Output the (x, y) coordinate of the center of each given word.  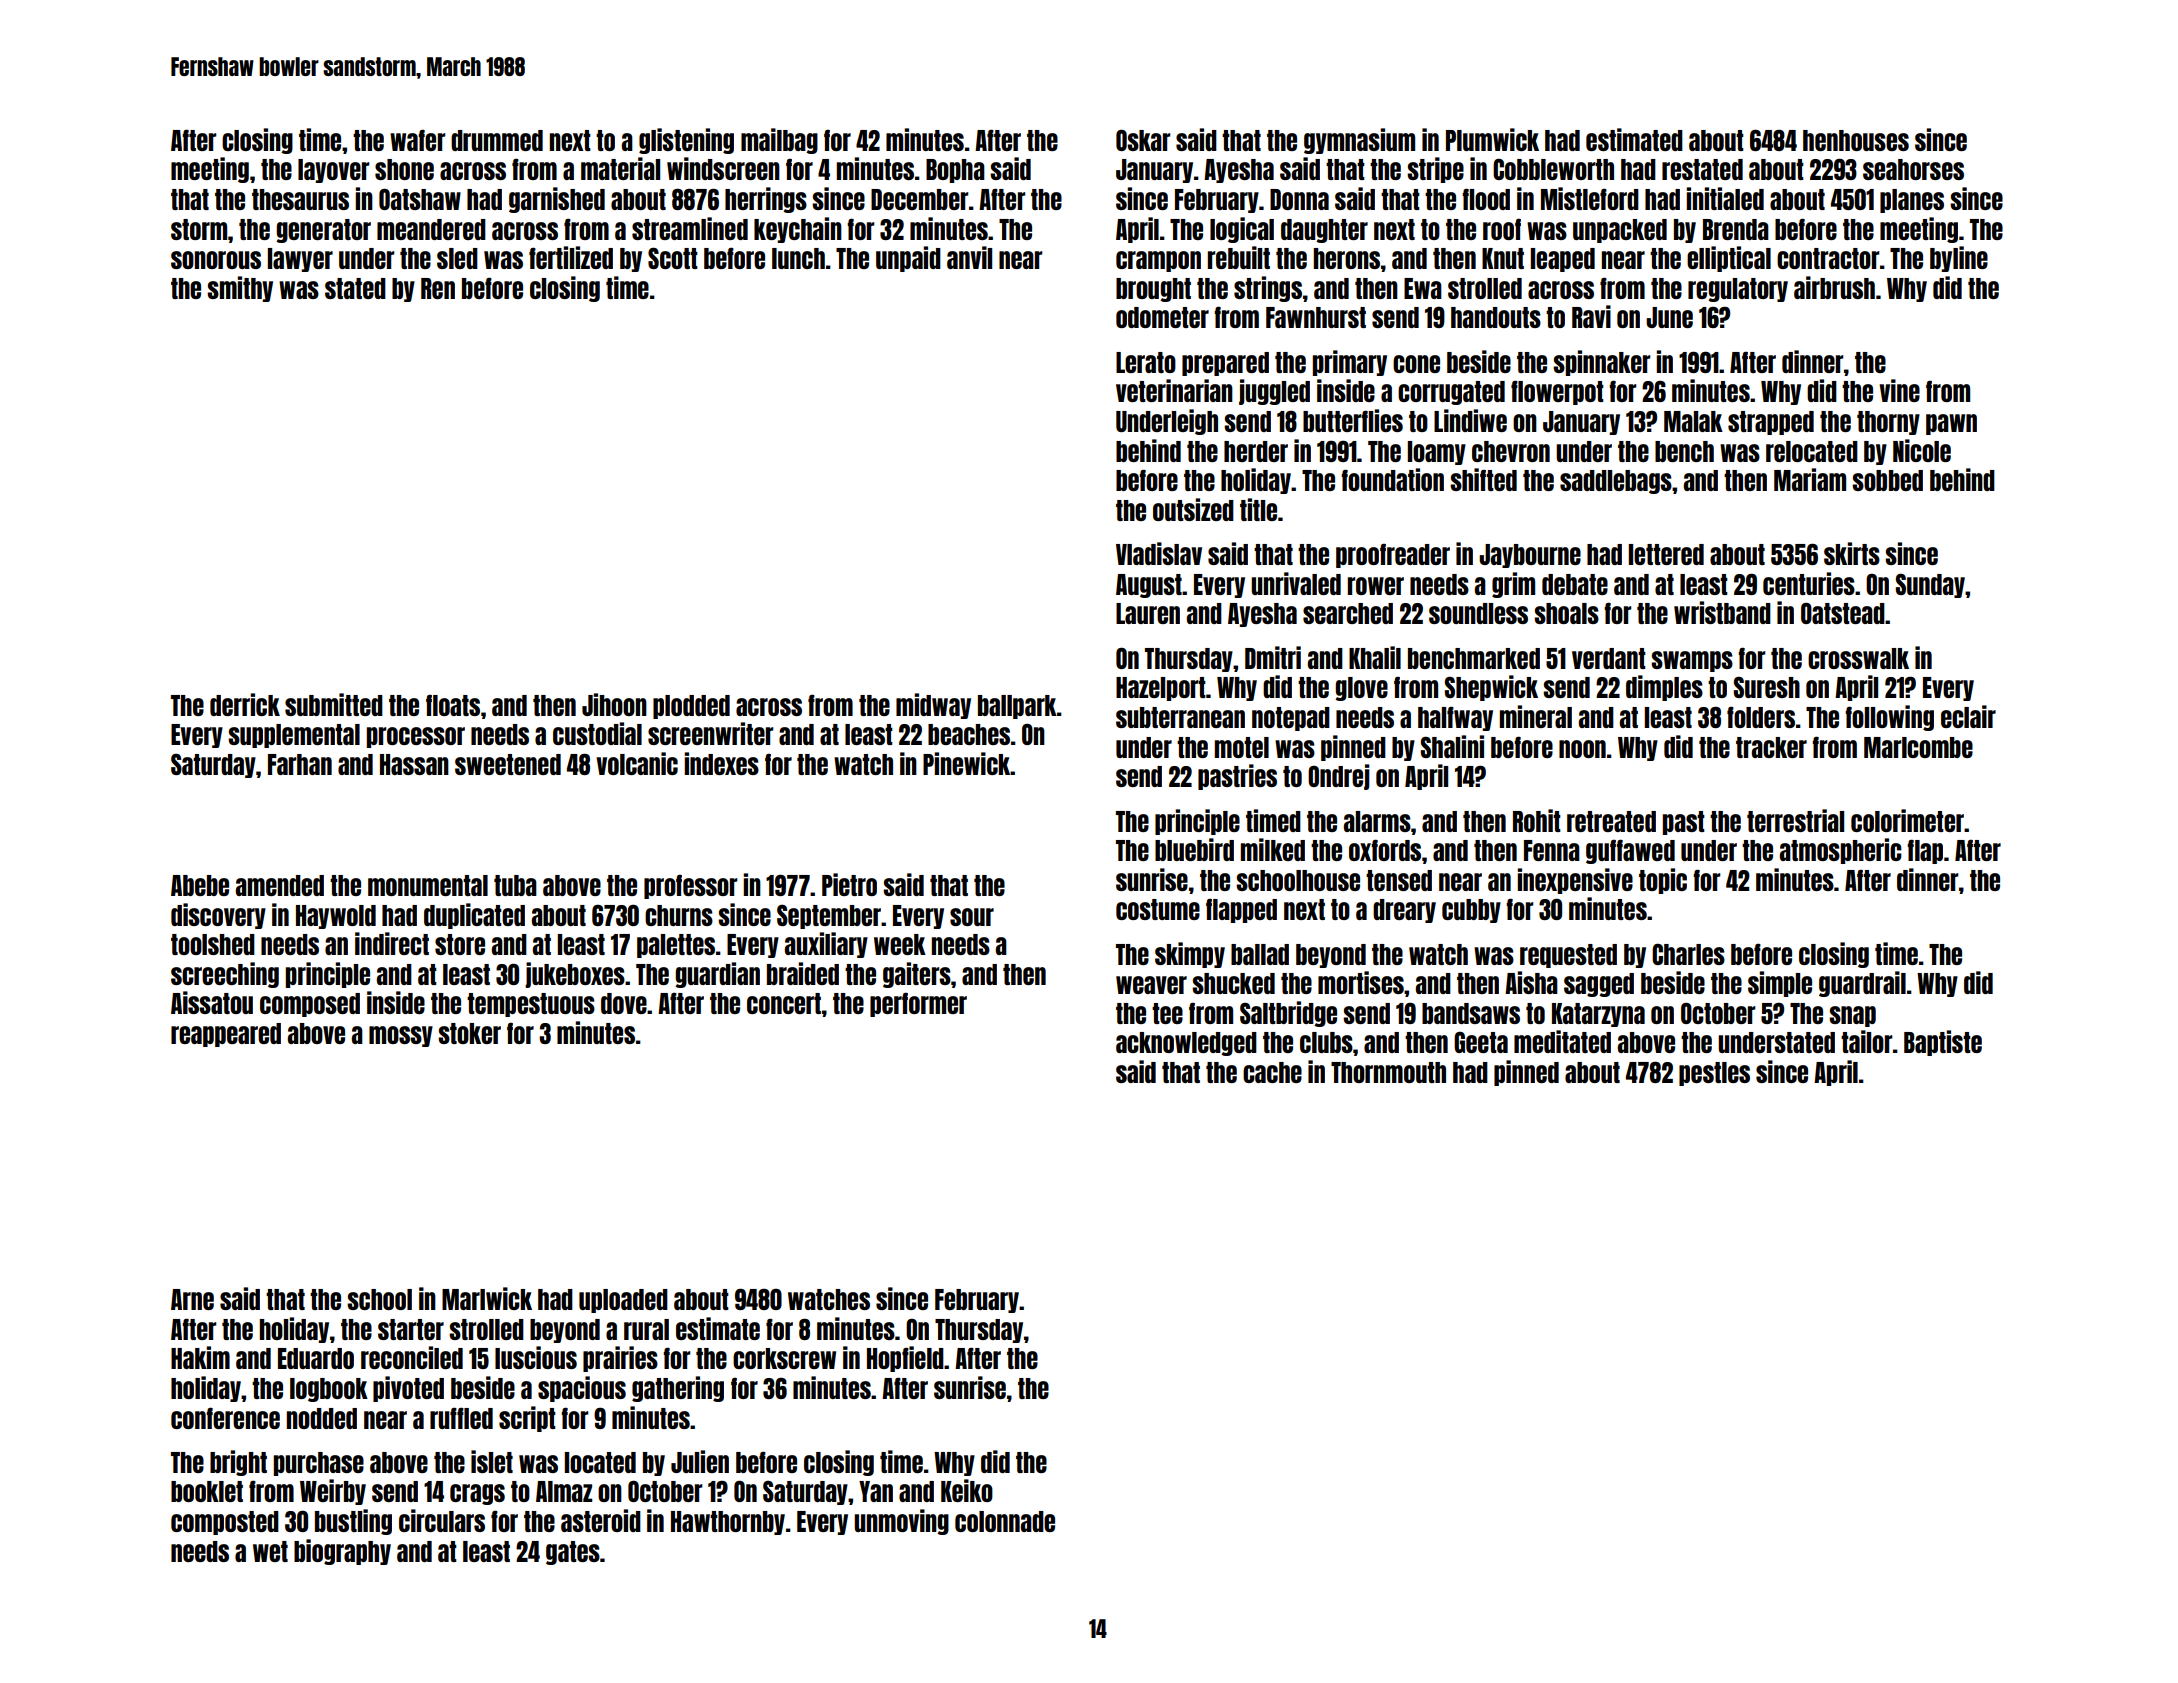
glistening (686, 141)
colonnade (1005, 1521)
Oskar (1143, 140)
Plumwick (1492, 139)
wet (270, 1551)
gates (573, 1553)
